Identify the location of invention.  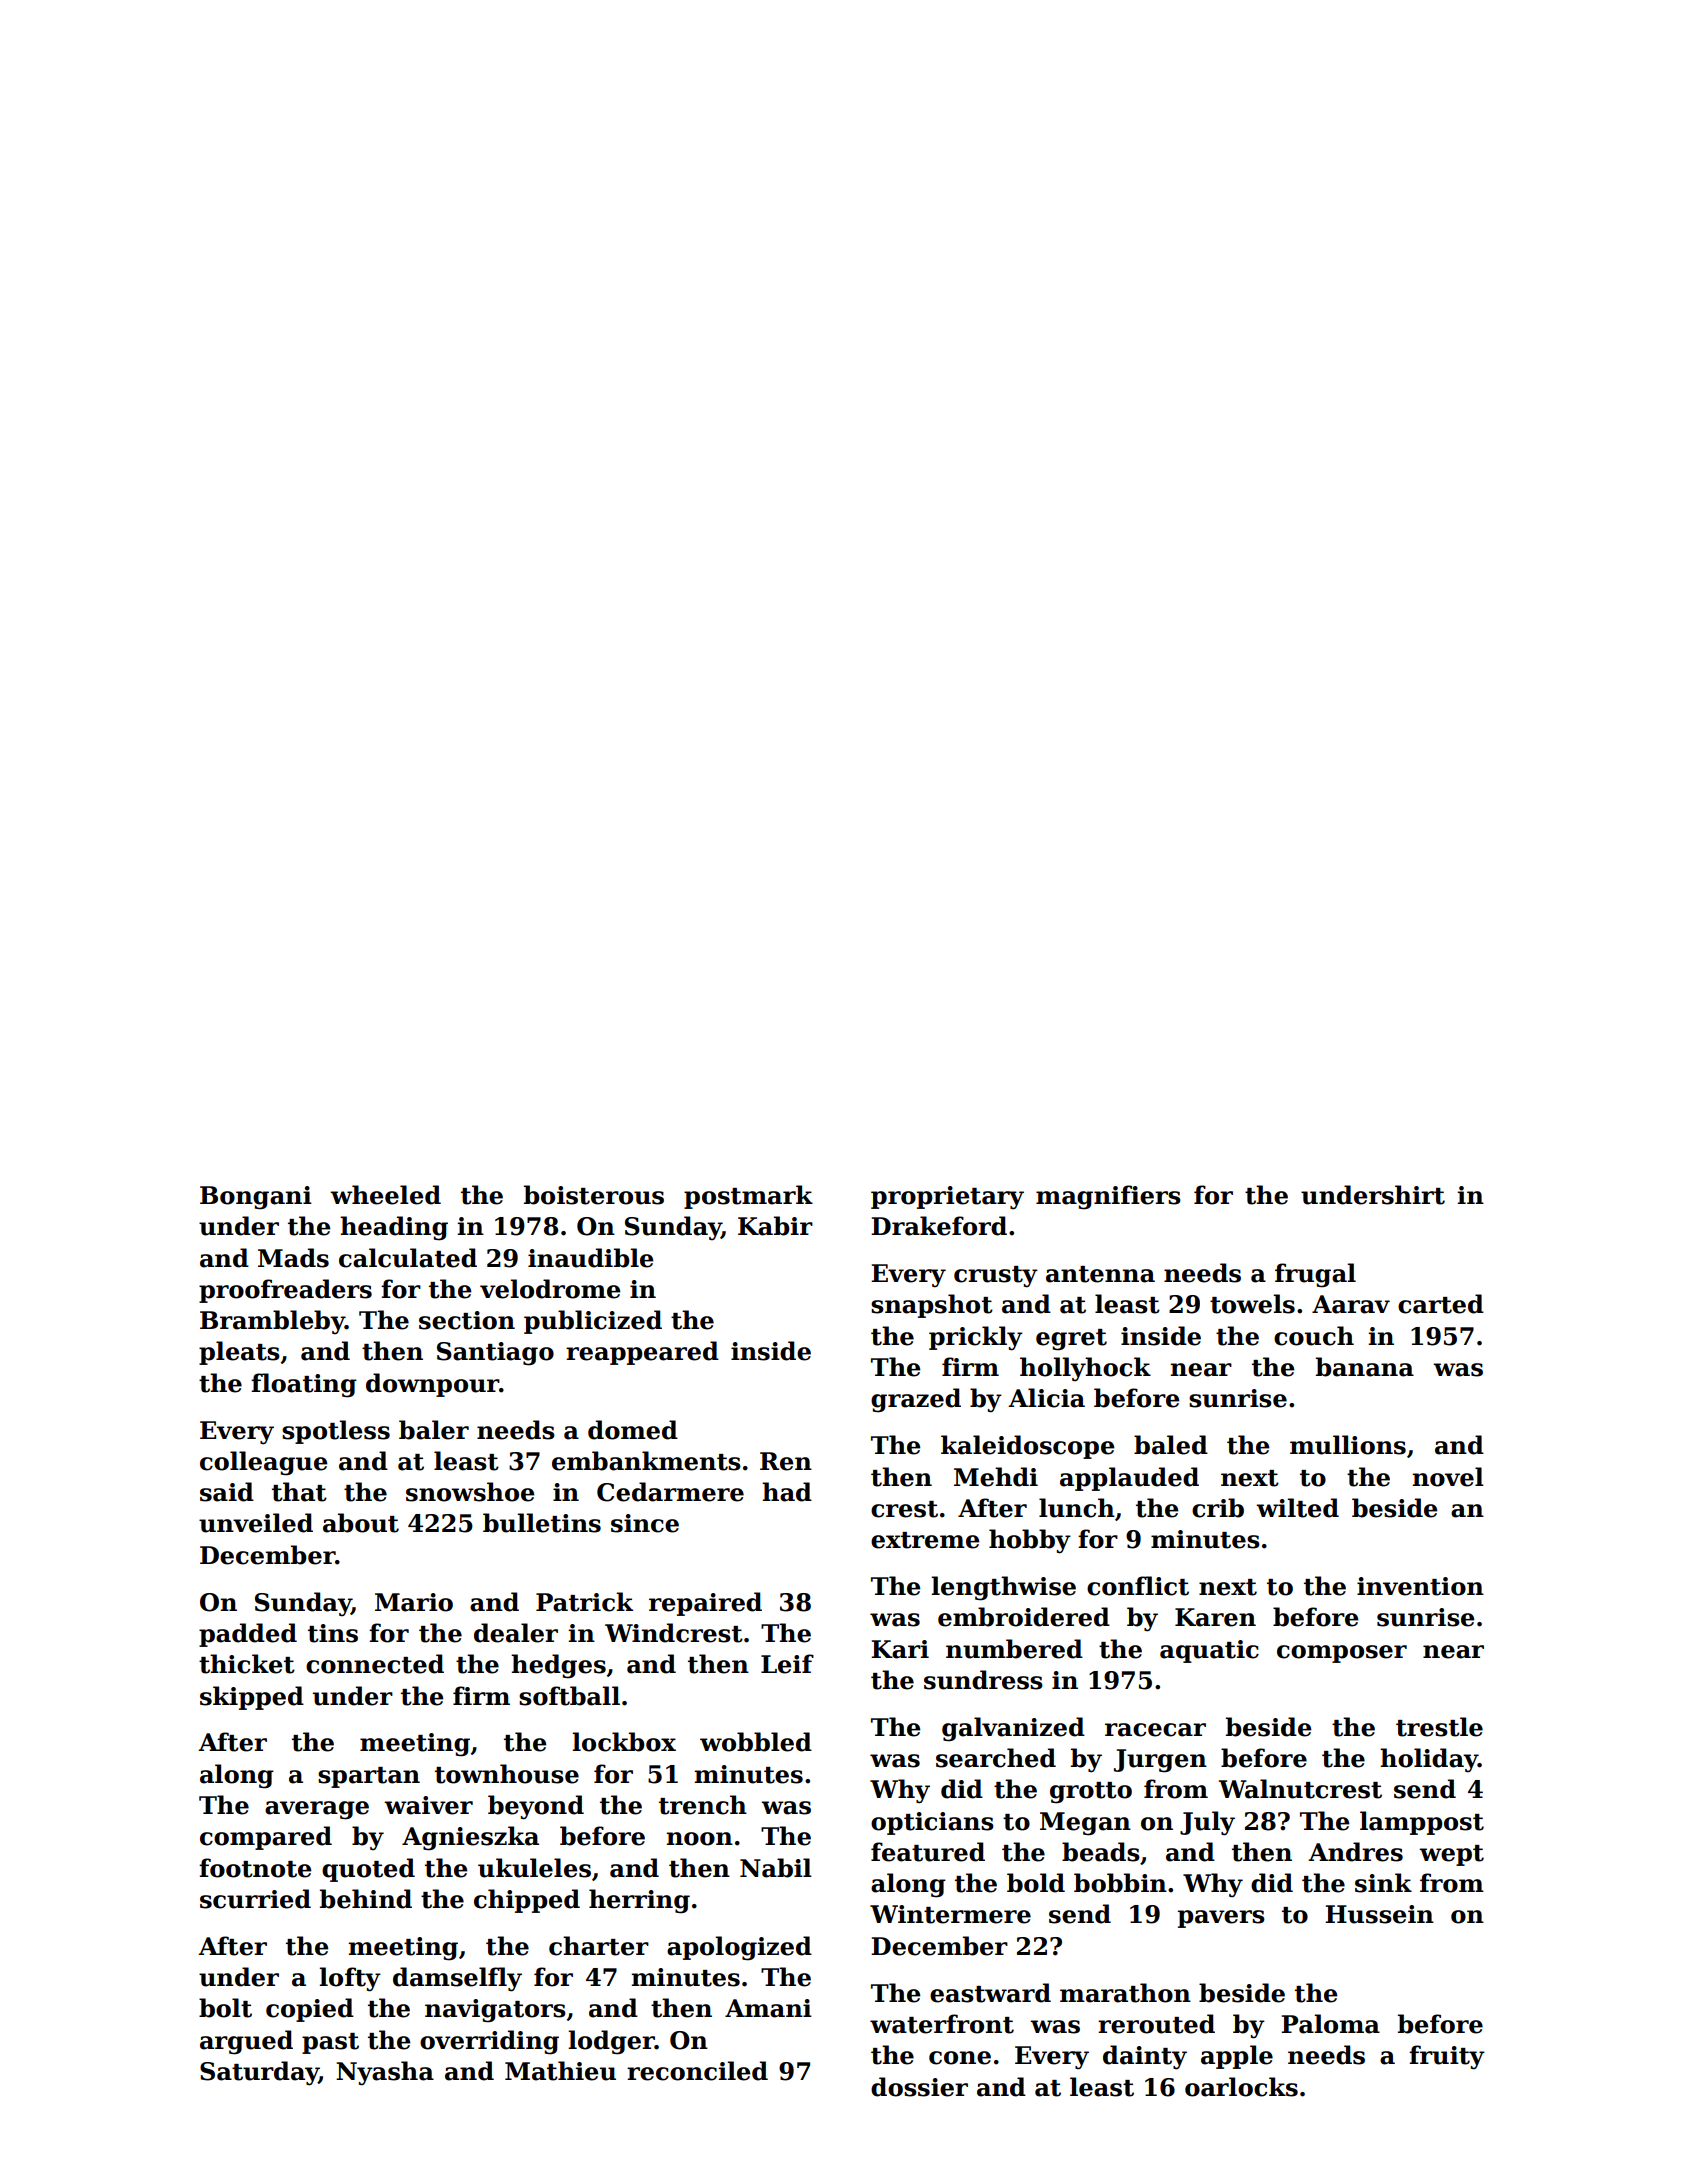
(1420, 1586).
